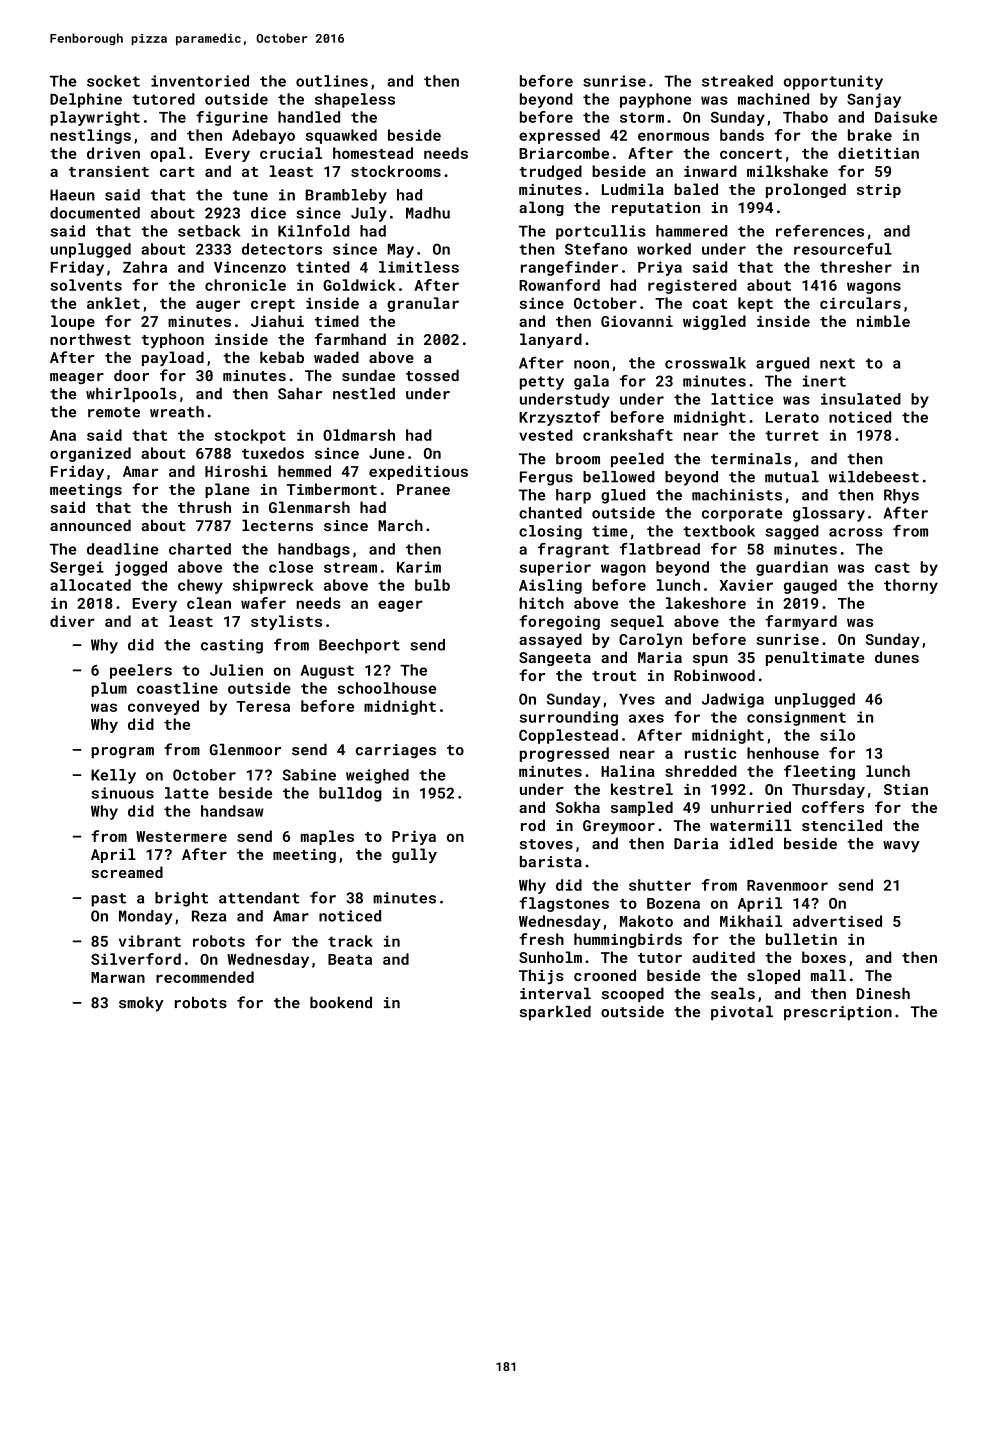  Describe the element at coordinates (263, 706) in the screenshot. I see `Teresa` at that location.
